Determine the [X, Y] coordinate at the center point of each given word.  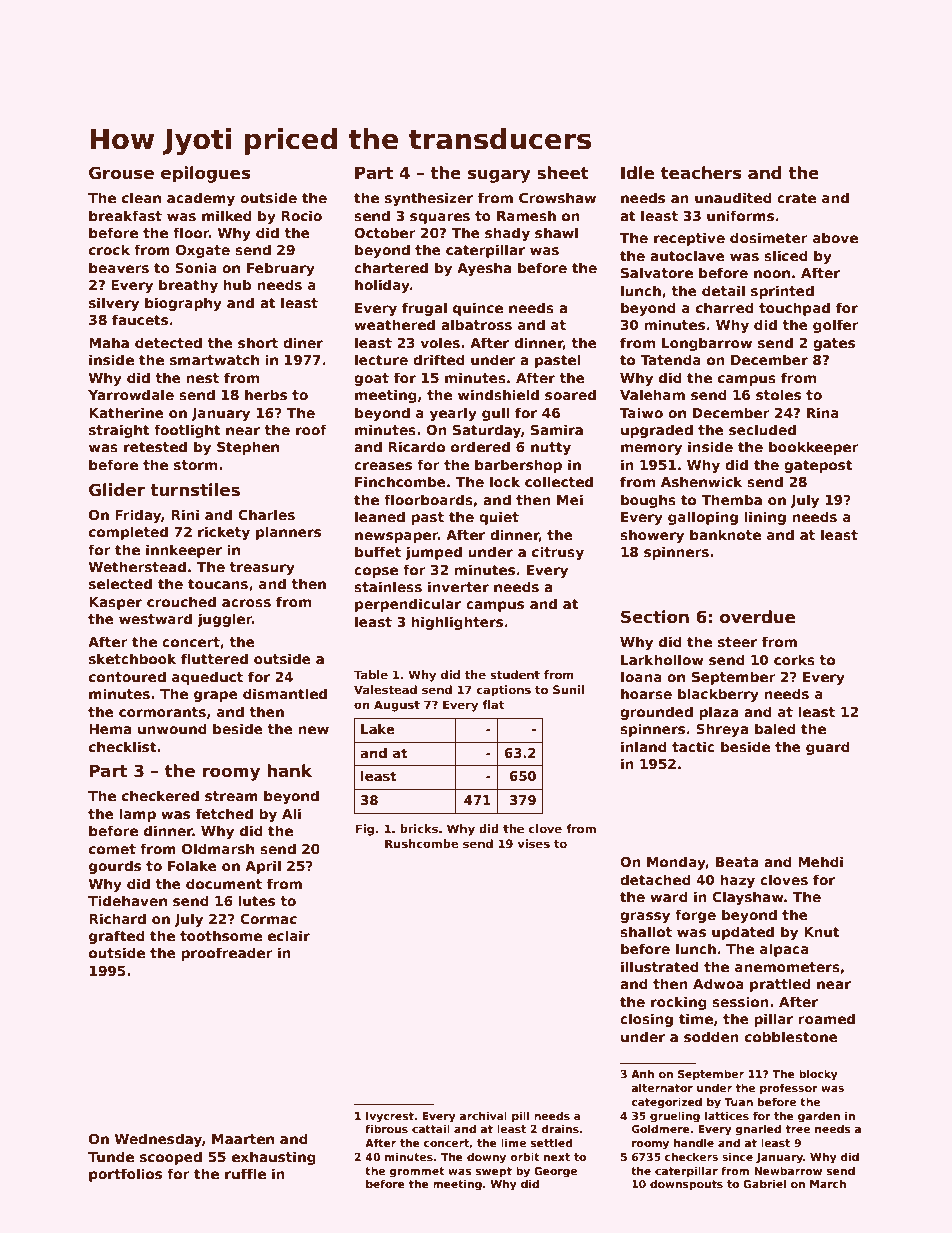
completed [128, 533]
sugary [499, 176]
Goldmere [661, 1129]
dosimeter [769, 237]
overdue [757, 617]
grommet [417, 1172]
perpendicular [408, 605]
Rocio [301, 215]
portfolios [125, 1175]
